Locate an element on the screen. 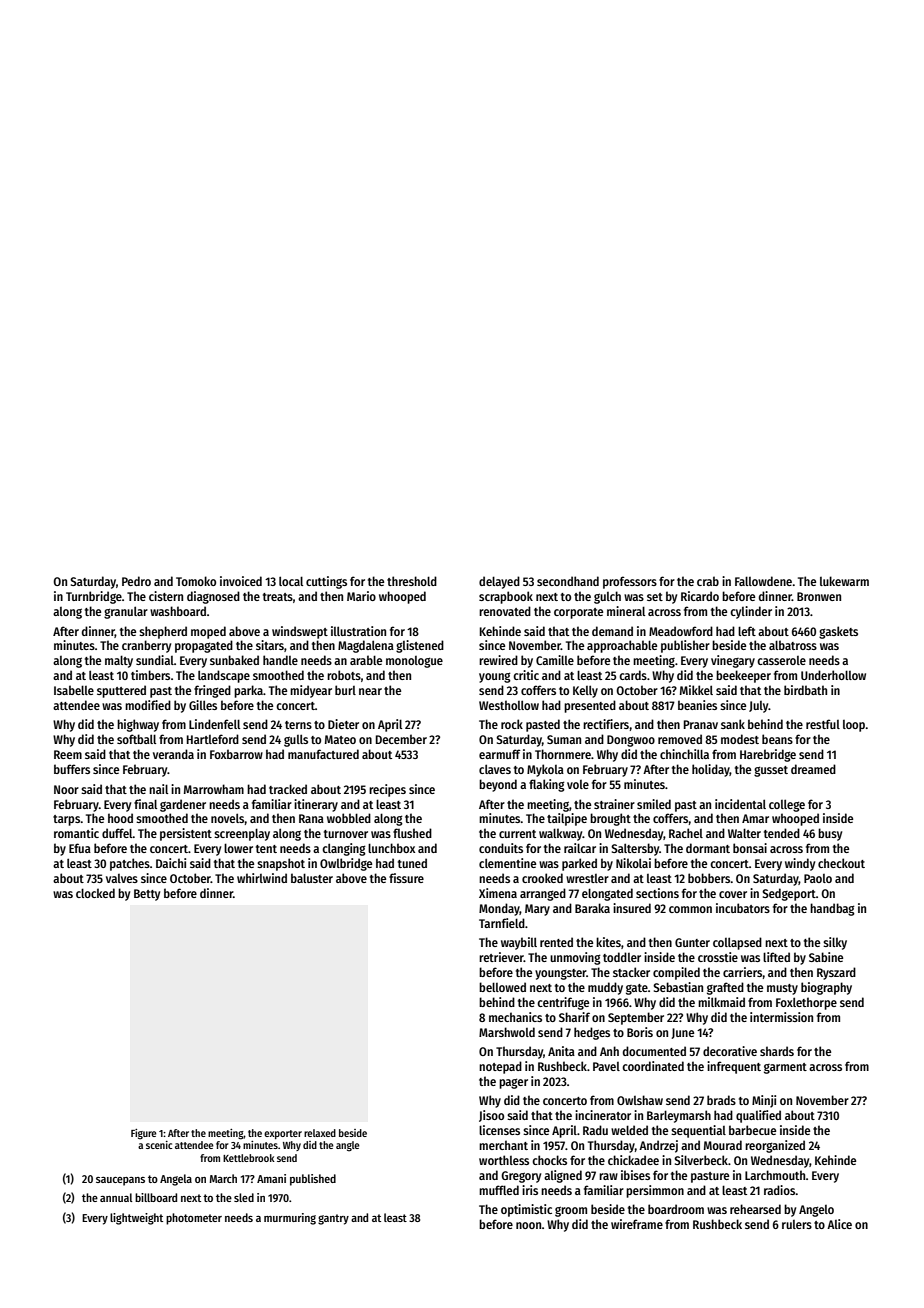 The image size is (924, 1308). Pedro is located at coordinates (136, 581).
